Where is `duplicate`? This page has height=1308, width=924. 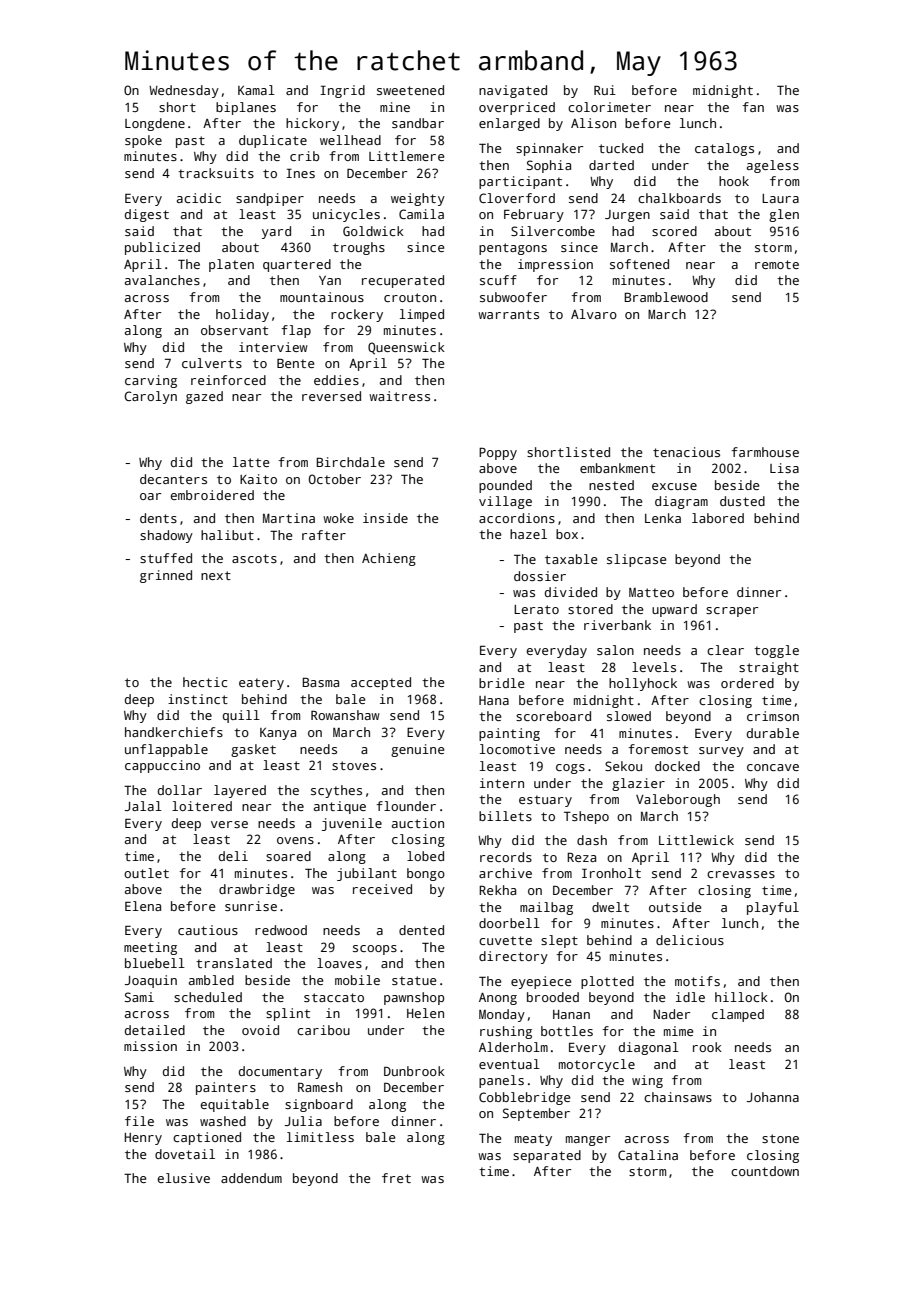
duplicate is located at coordinates (273, 141).
